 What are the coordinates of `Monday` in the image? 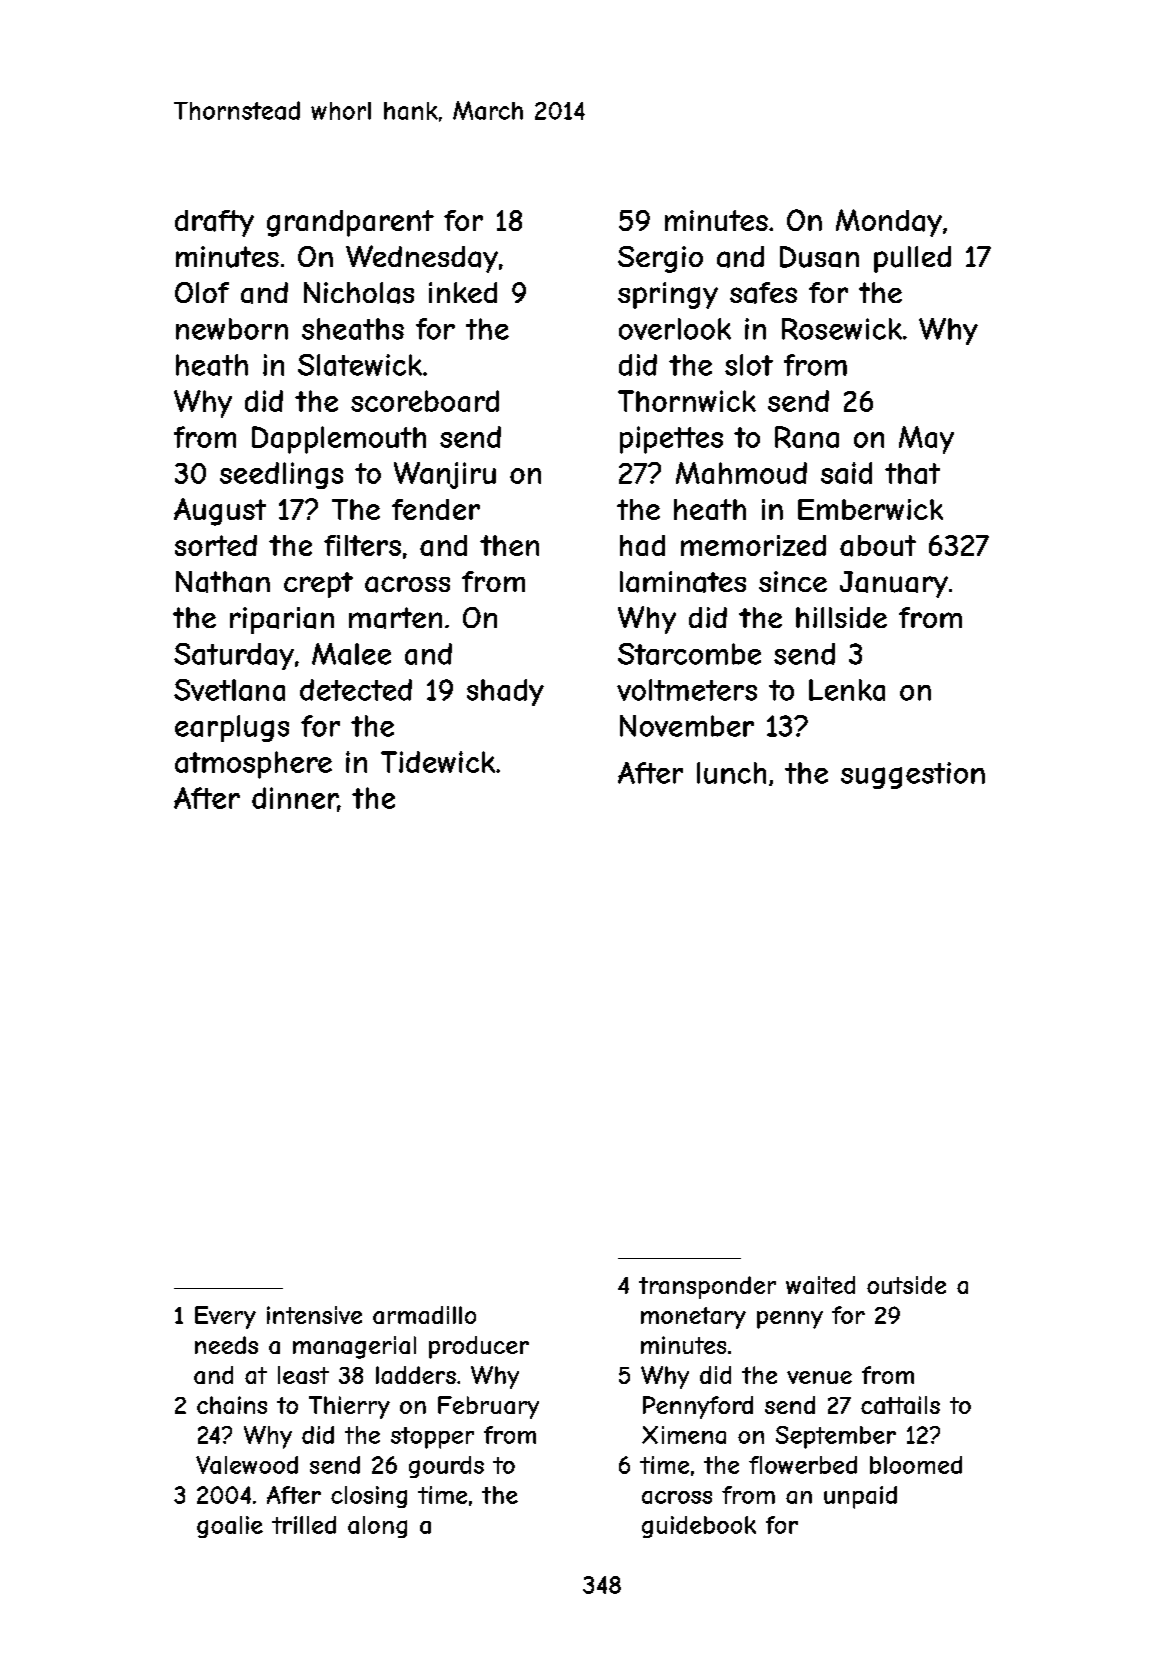 It's located at (889, 223).
